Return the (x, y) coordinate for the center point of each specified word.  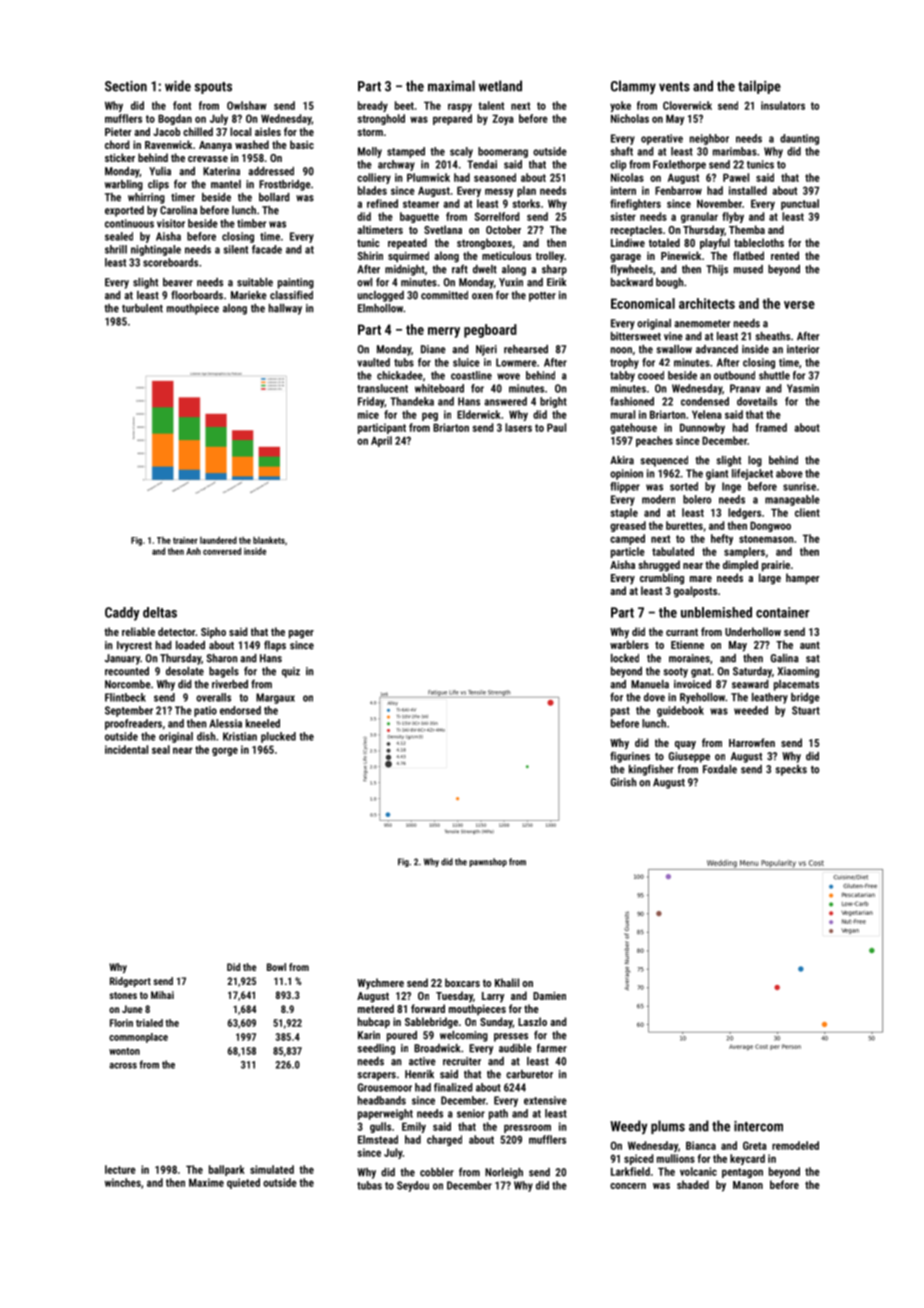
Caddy (122, 614)
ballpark (227, 1170)
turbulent (142, 308)
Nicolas (627, 177)
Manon (748, 1185)
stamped (406, 152)
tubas (369, 1185)
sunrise (799, 486)
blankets (269, 540)
